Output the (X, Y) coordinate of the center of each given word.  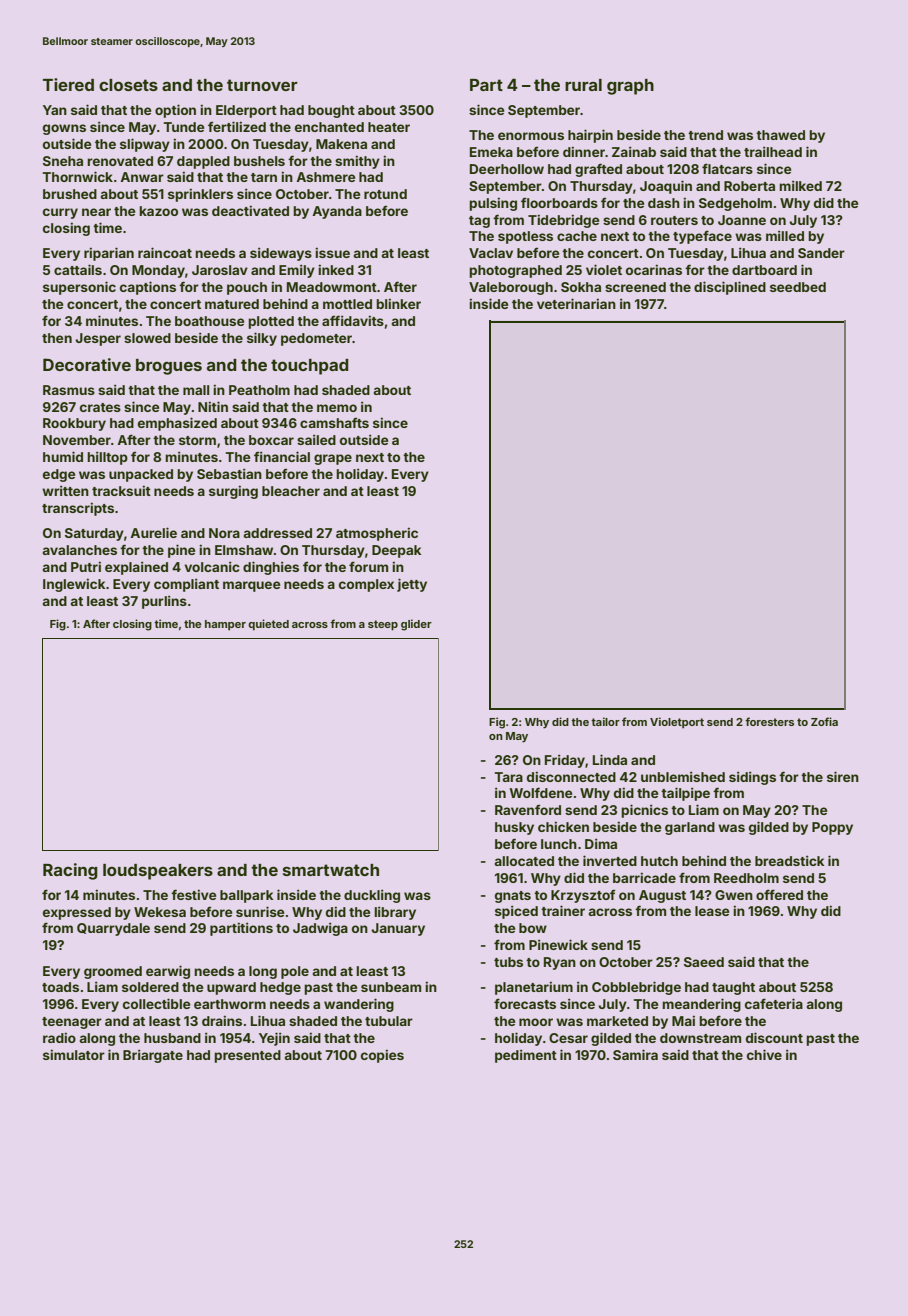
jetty (412, 585)
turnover (262, 85)
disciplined (730, 288)
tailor (605, 721)
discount (774, 1037)
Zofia (824, 721)
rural (583, 85)
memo (337, 408)
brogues (169, 367)
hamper (225, 625)
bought (331, 111)
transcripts (78, 509)
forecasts (525, 1003)
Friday (565, 761)
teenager (72, 1023)
